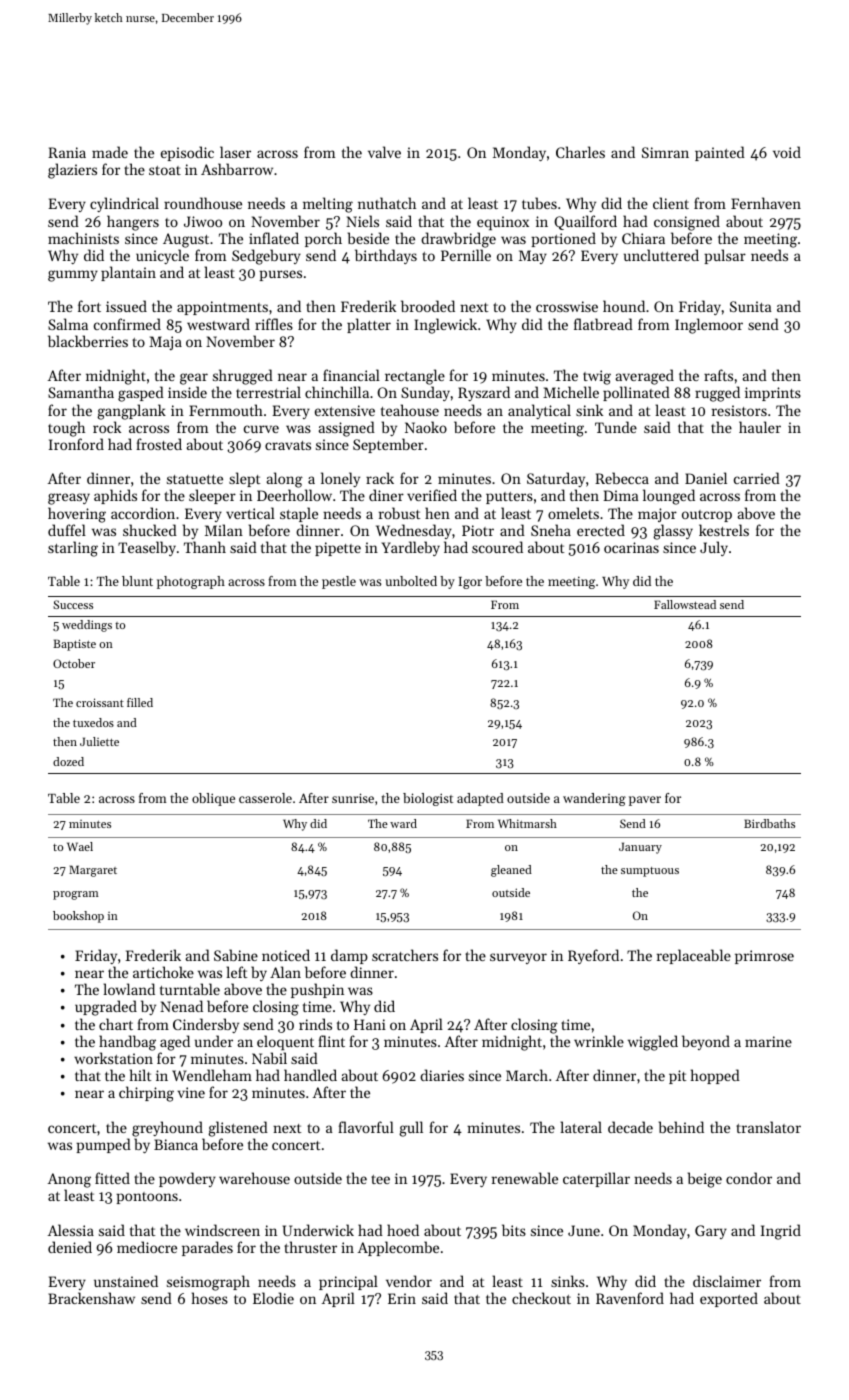  Describe the element at coordinates (222, 308) in the screenshot. I see `appointments` at that location.
